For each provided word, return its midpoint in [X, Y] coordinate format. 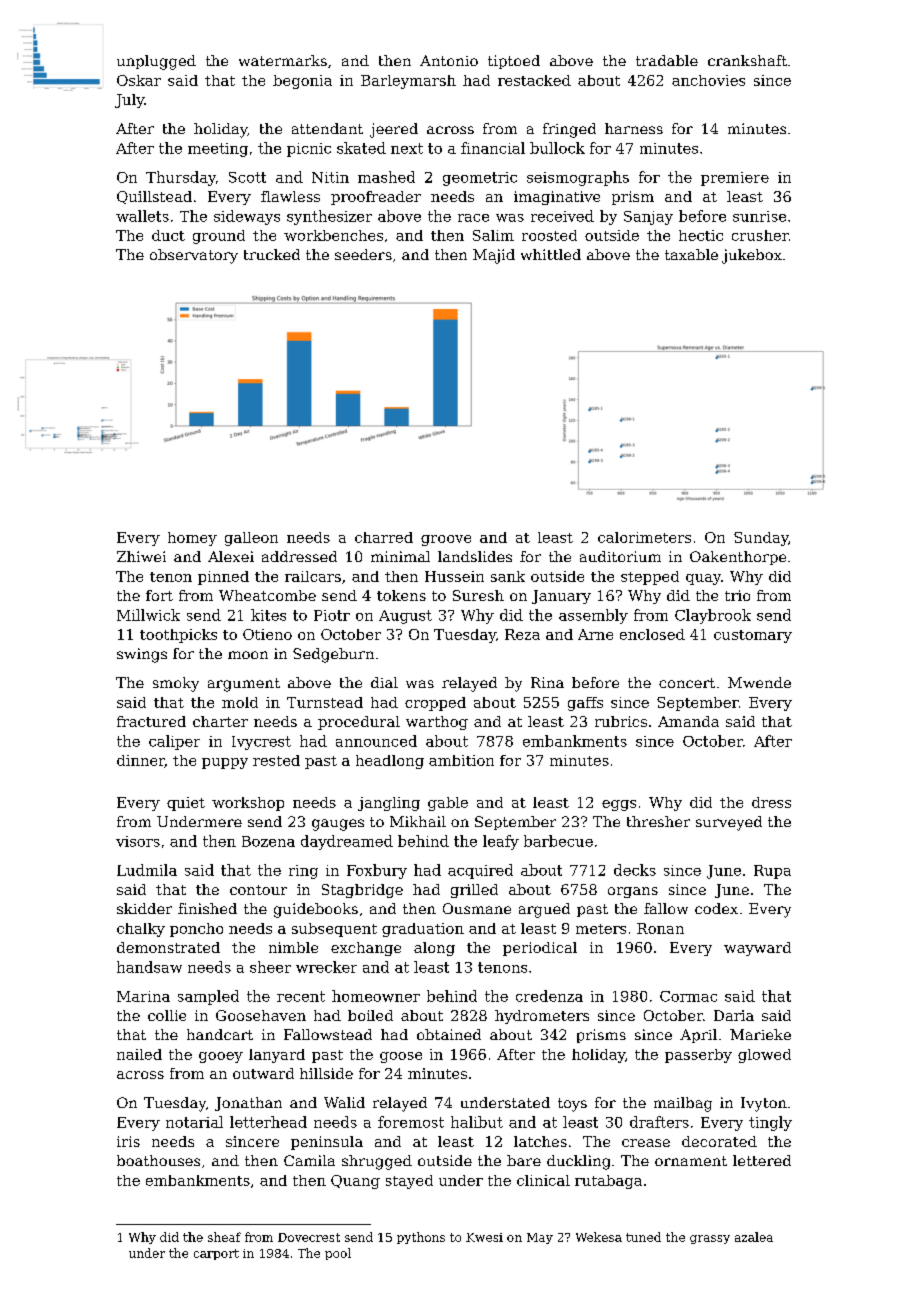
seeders [363, 254]
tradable [667, 60]
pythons [421, 1238]
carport [216, 1254]
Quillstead [154, 197]
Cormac [688, 996]
